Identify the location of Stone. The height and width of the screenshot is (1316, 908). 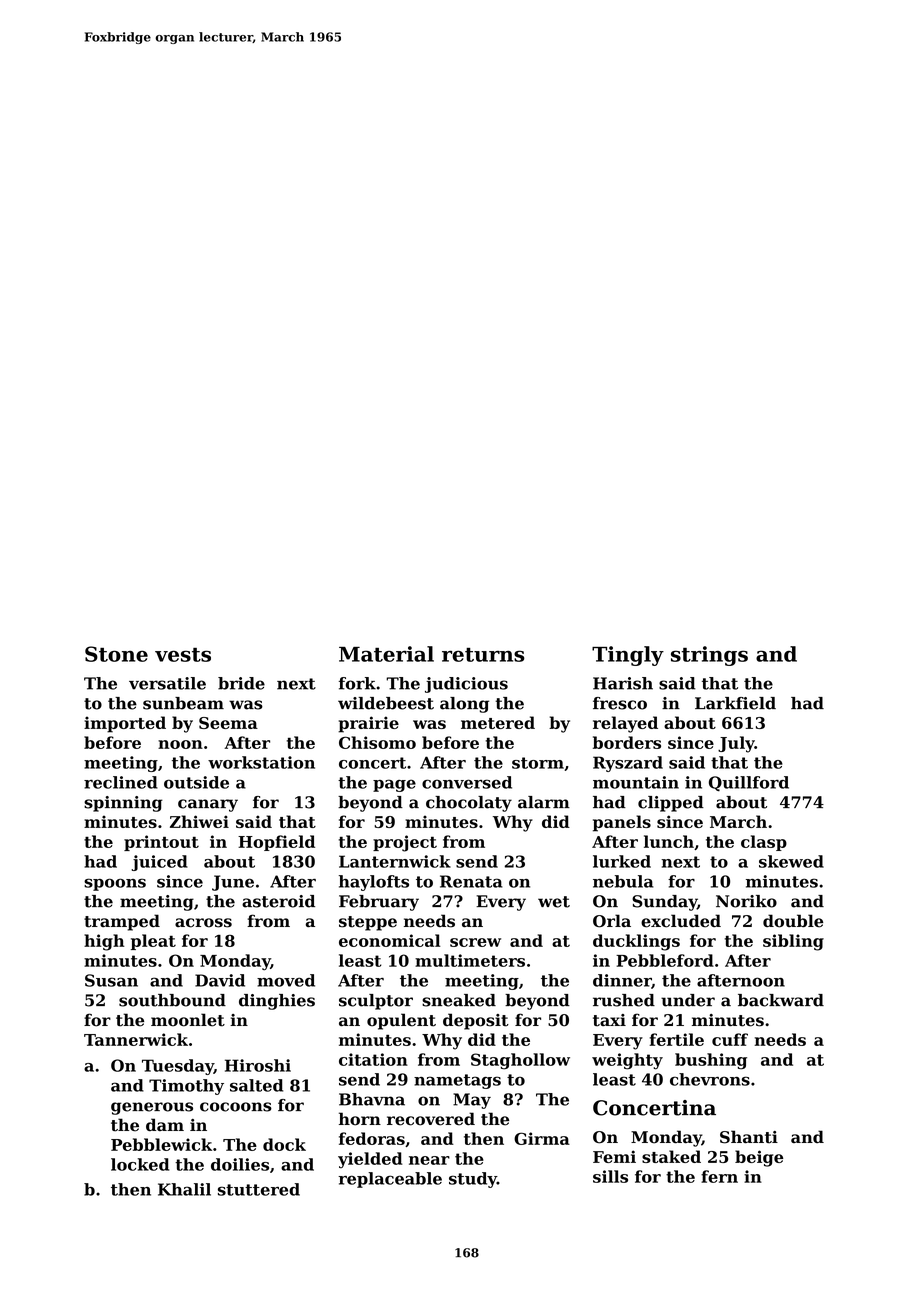
(116, 654).
